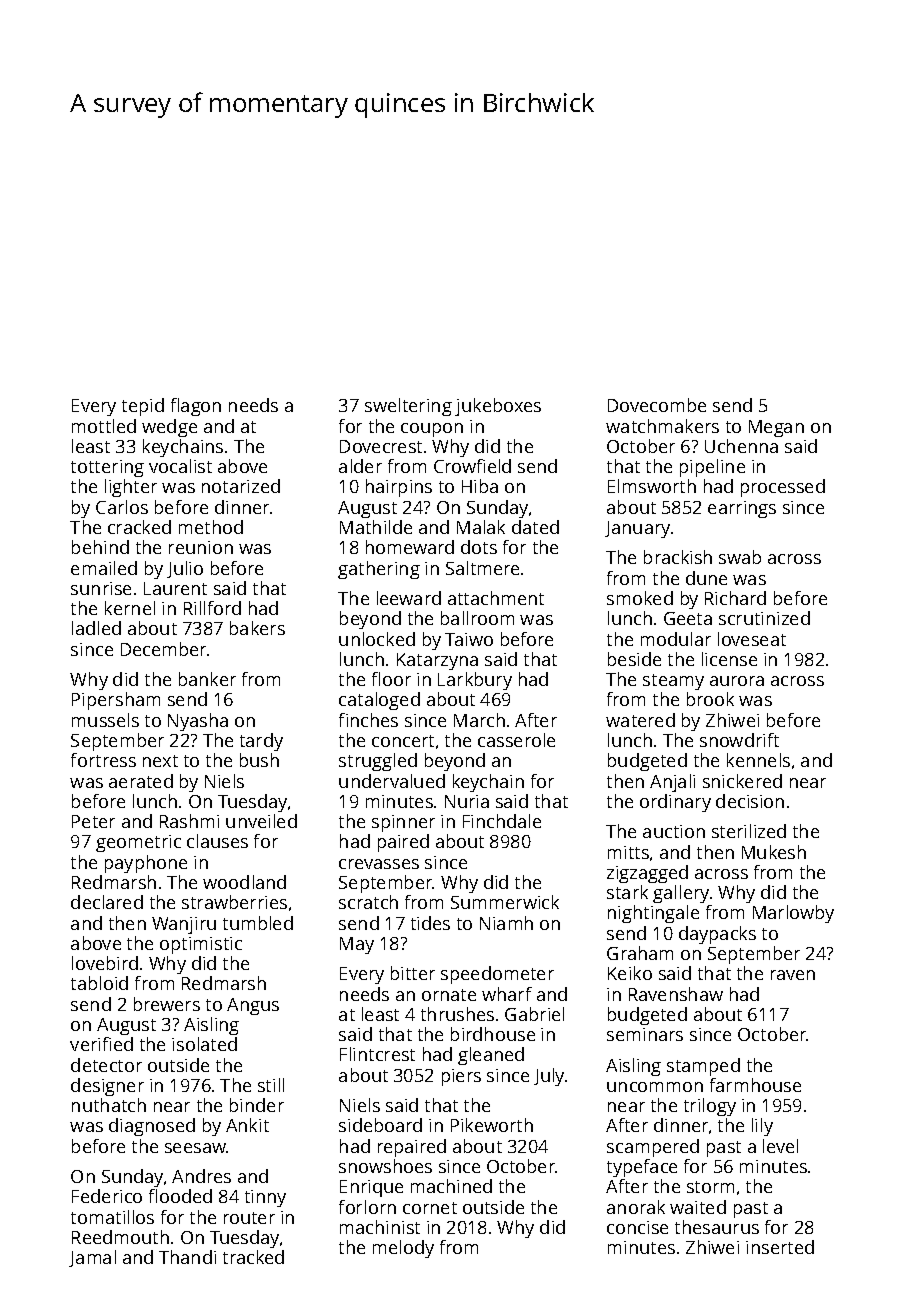 The width and height of the screenshot is (908, 1316). Describe the element at coordinates (755, 1085) in the screenshot. I see `farmhouse` at that location.
